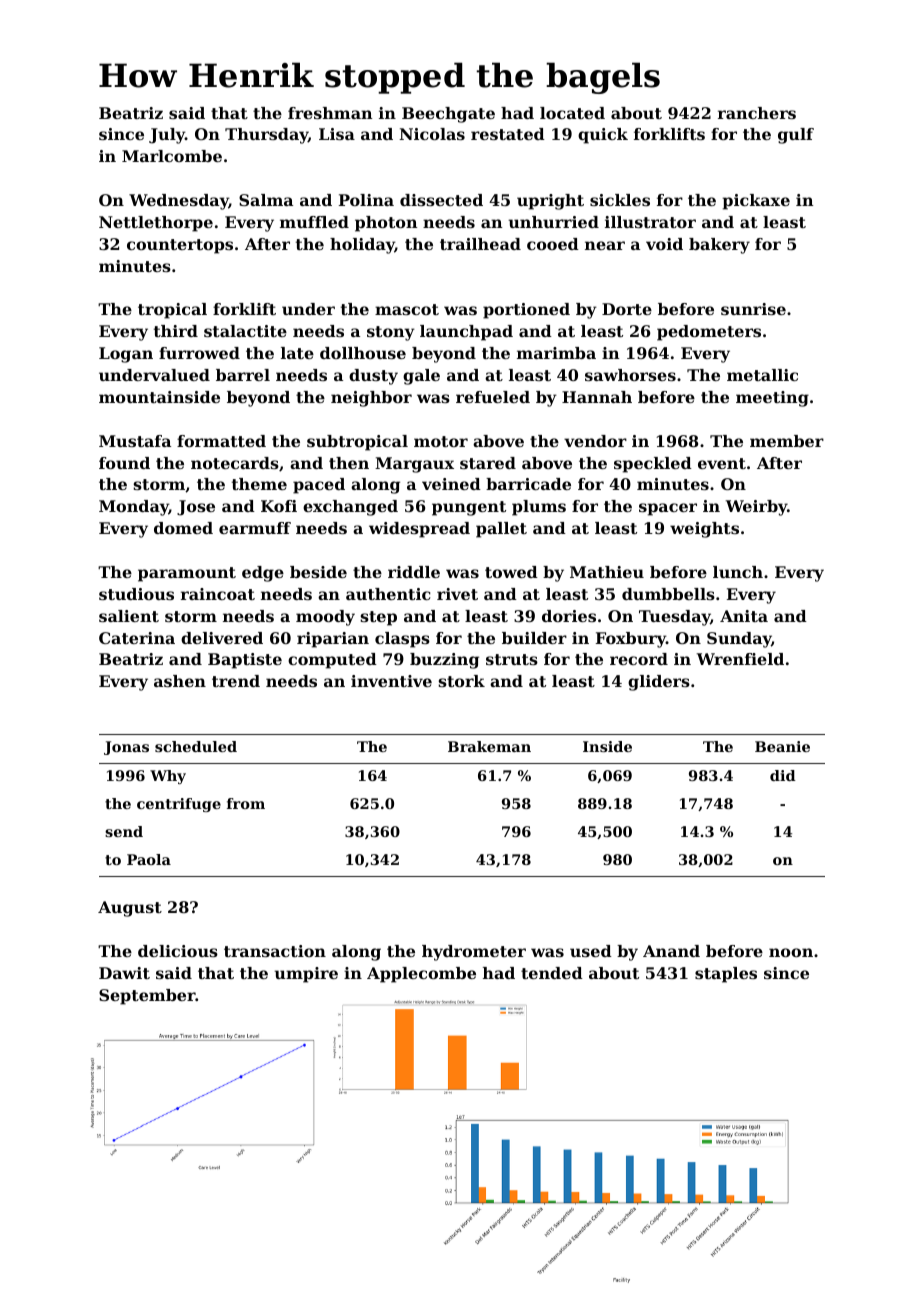 This page has width=924, height=1311. I want to click on meeting, so click(772, 399).
